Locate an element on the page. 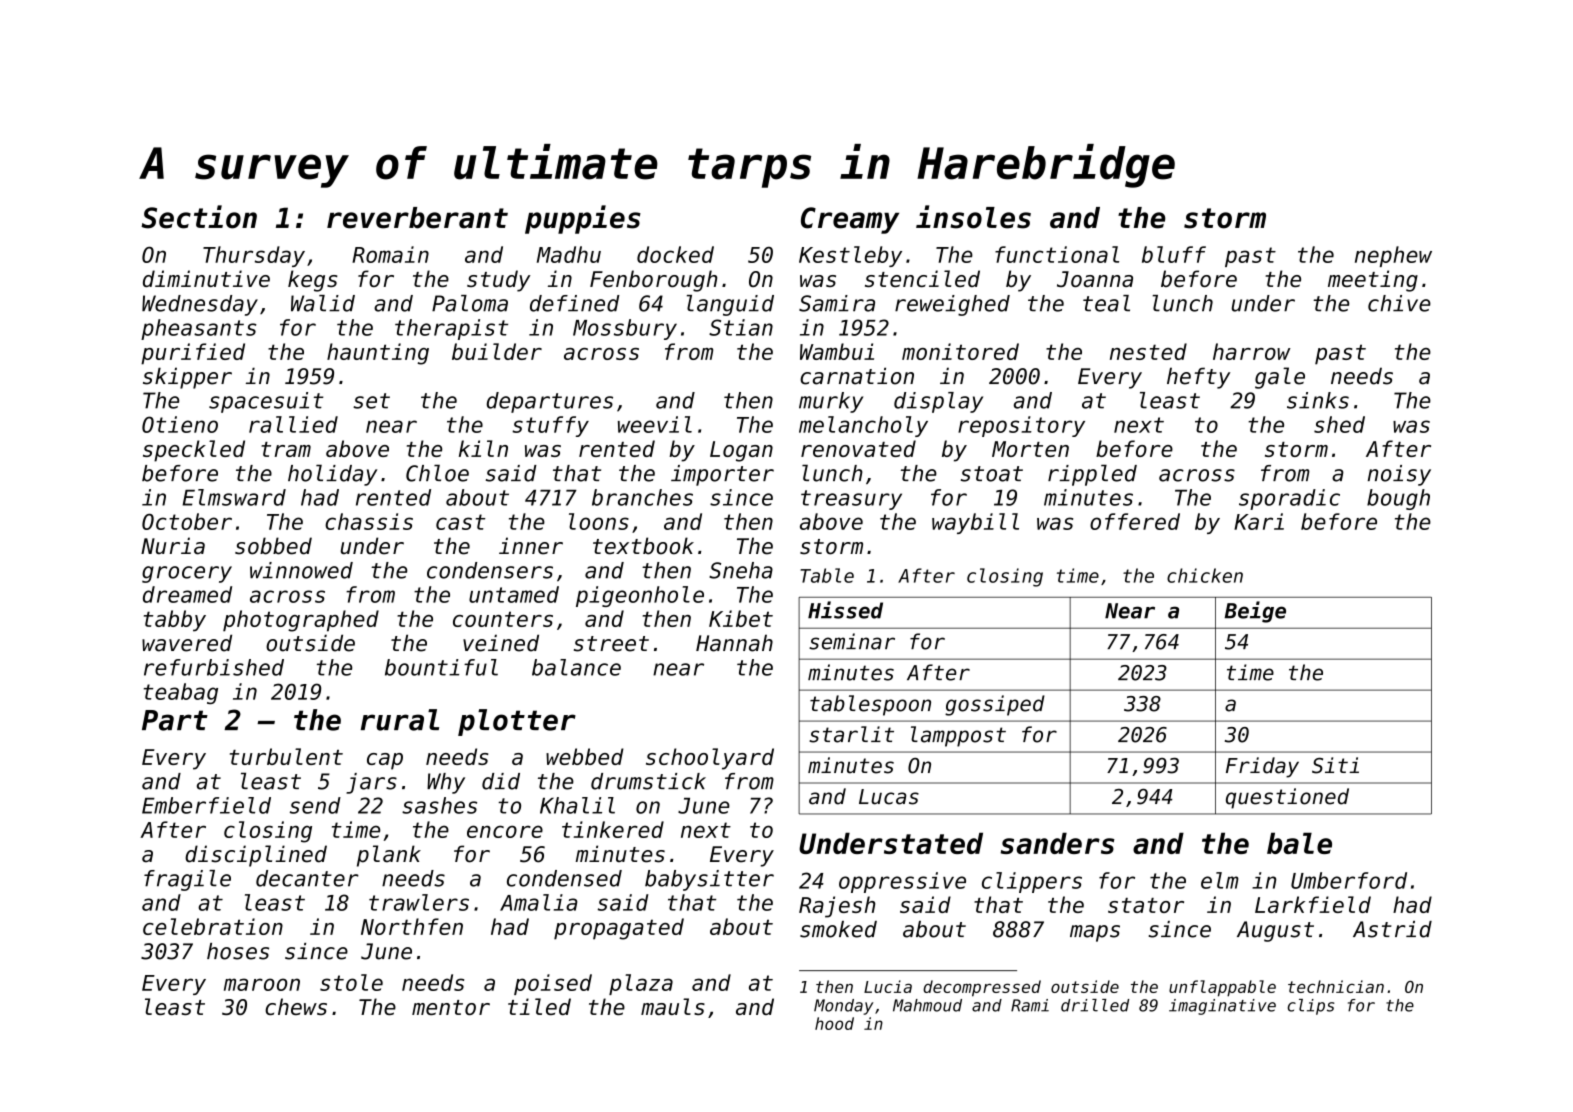  monitored is located at coordinates (960, 351).
